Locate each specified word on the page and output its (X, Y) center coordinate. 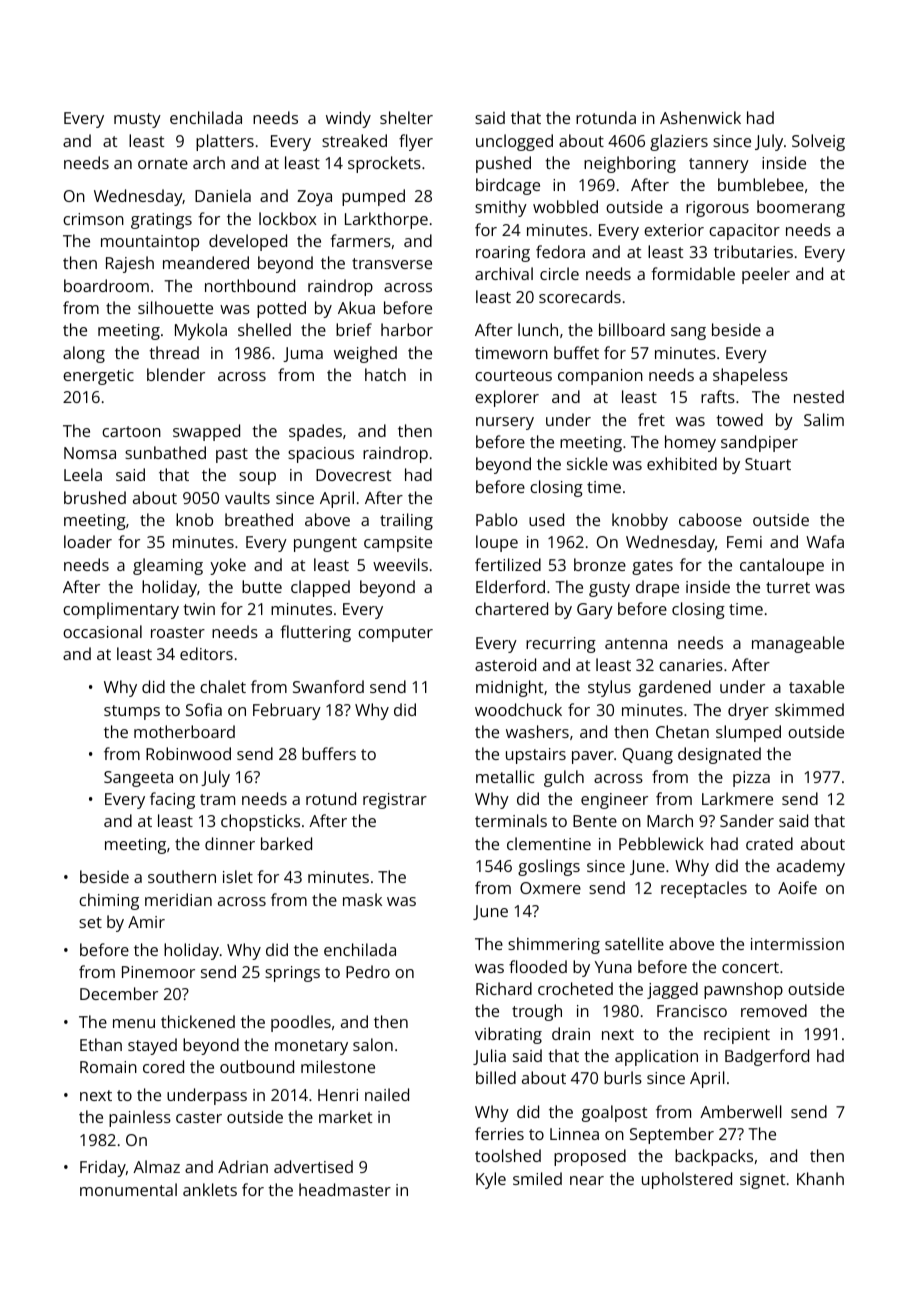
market (346, 1116)
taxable (816, 686)
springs (292, 974)
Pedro (368, 971)
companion (600, 377)
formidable (693, 273)
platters (225, 142)
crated (769, 843)
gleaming (168, 566)
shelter (406, 117)
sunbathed (165, 452)
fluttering (315, 633)
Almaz (156, 1166)
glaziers (679, 142)
